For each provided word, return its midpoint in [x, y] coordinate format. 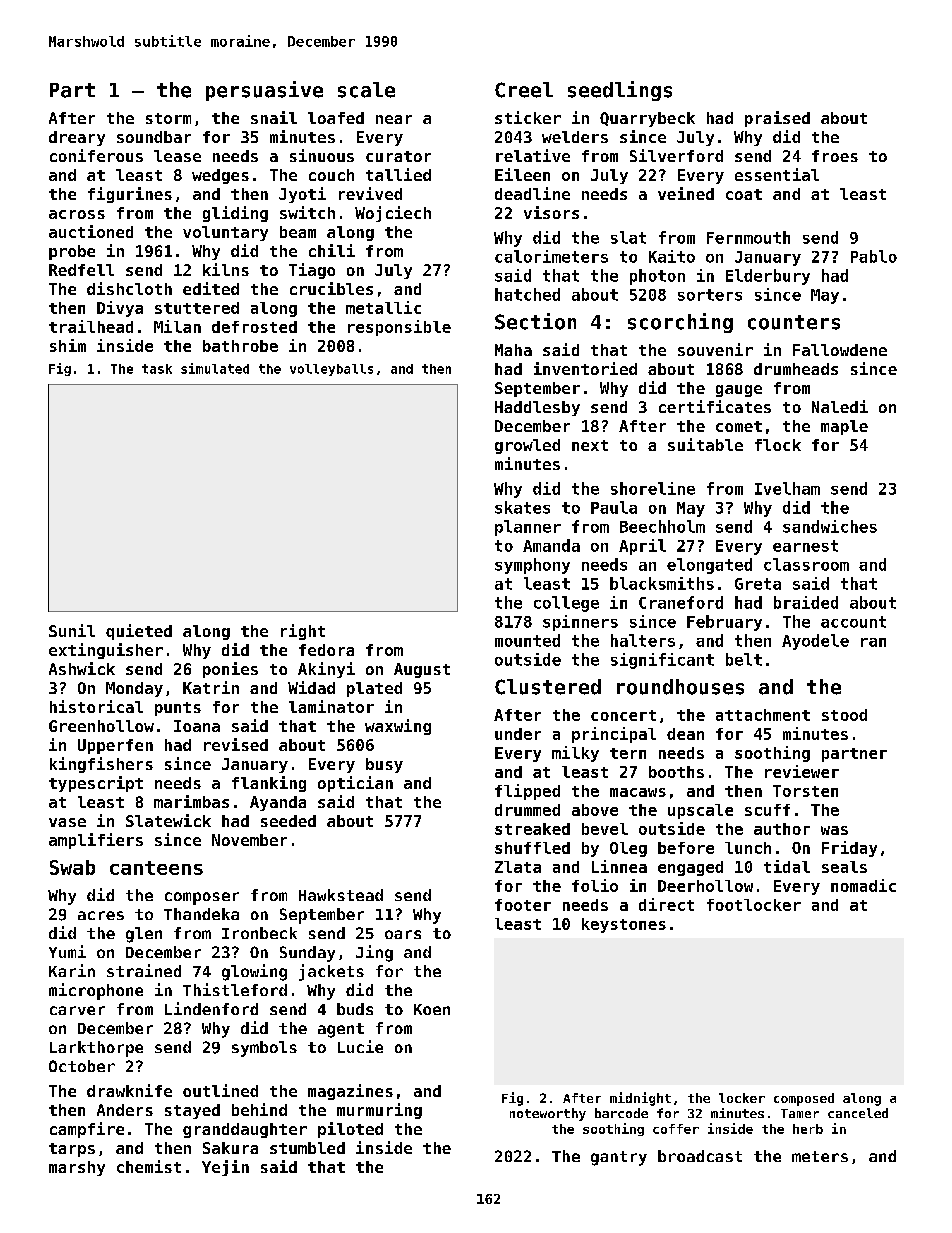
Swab [72, 867]
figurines [130, 195]
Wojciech [393, 214]
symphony [532, 566]
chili [332, 250]
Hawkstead [341, 895]
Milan [177, 326]
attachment [763, 715]
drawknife [129, 1090]
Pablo [874, 256]
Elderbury [768, 277]
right [303, 632]
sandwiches [830, 526]
